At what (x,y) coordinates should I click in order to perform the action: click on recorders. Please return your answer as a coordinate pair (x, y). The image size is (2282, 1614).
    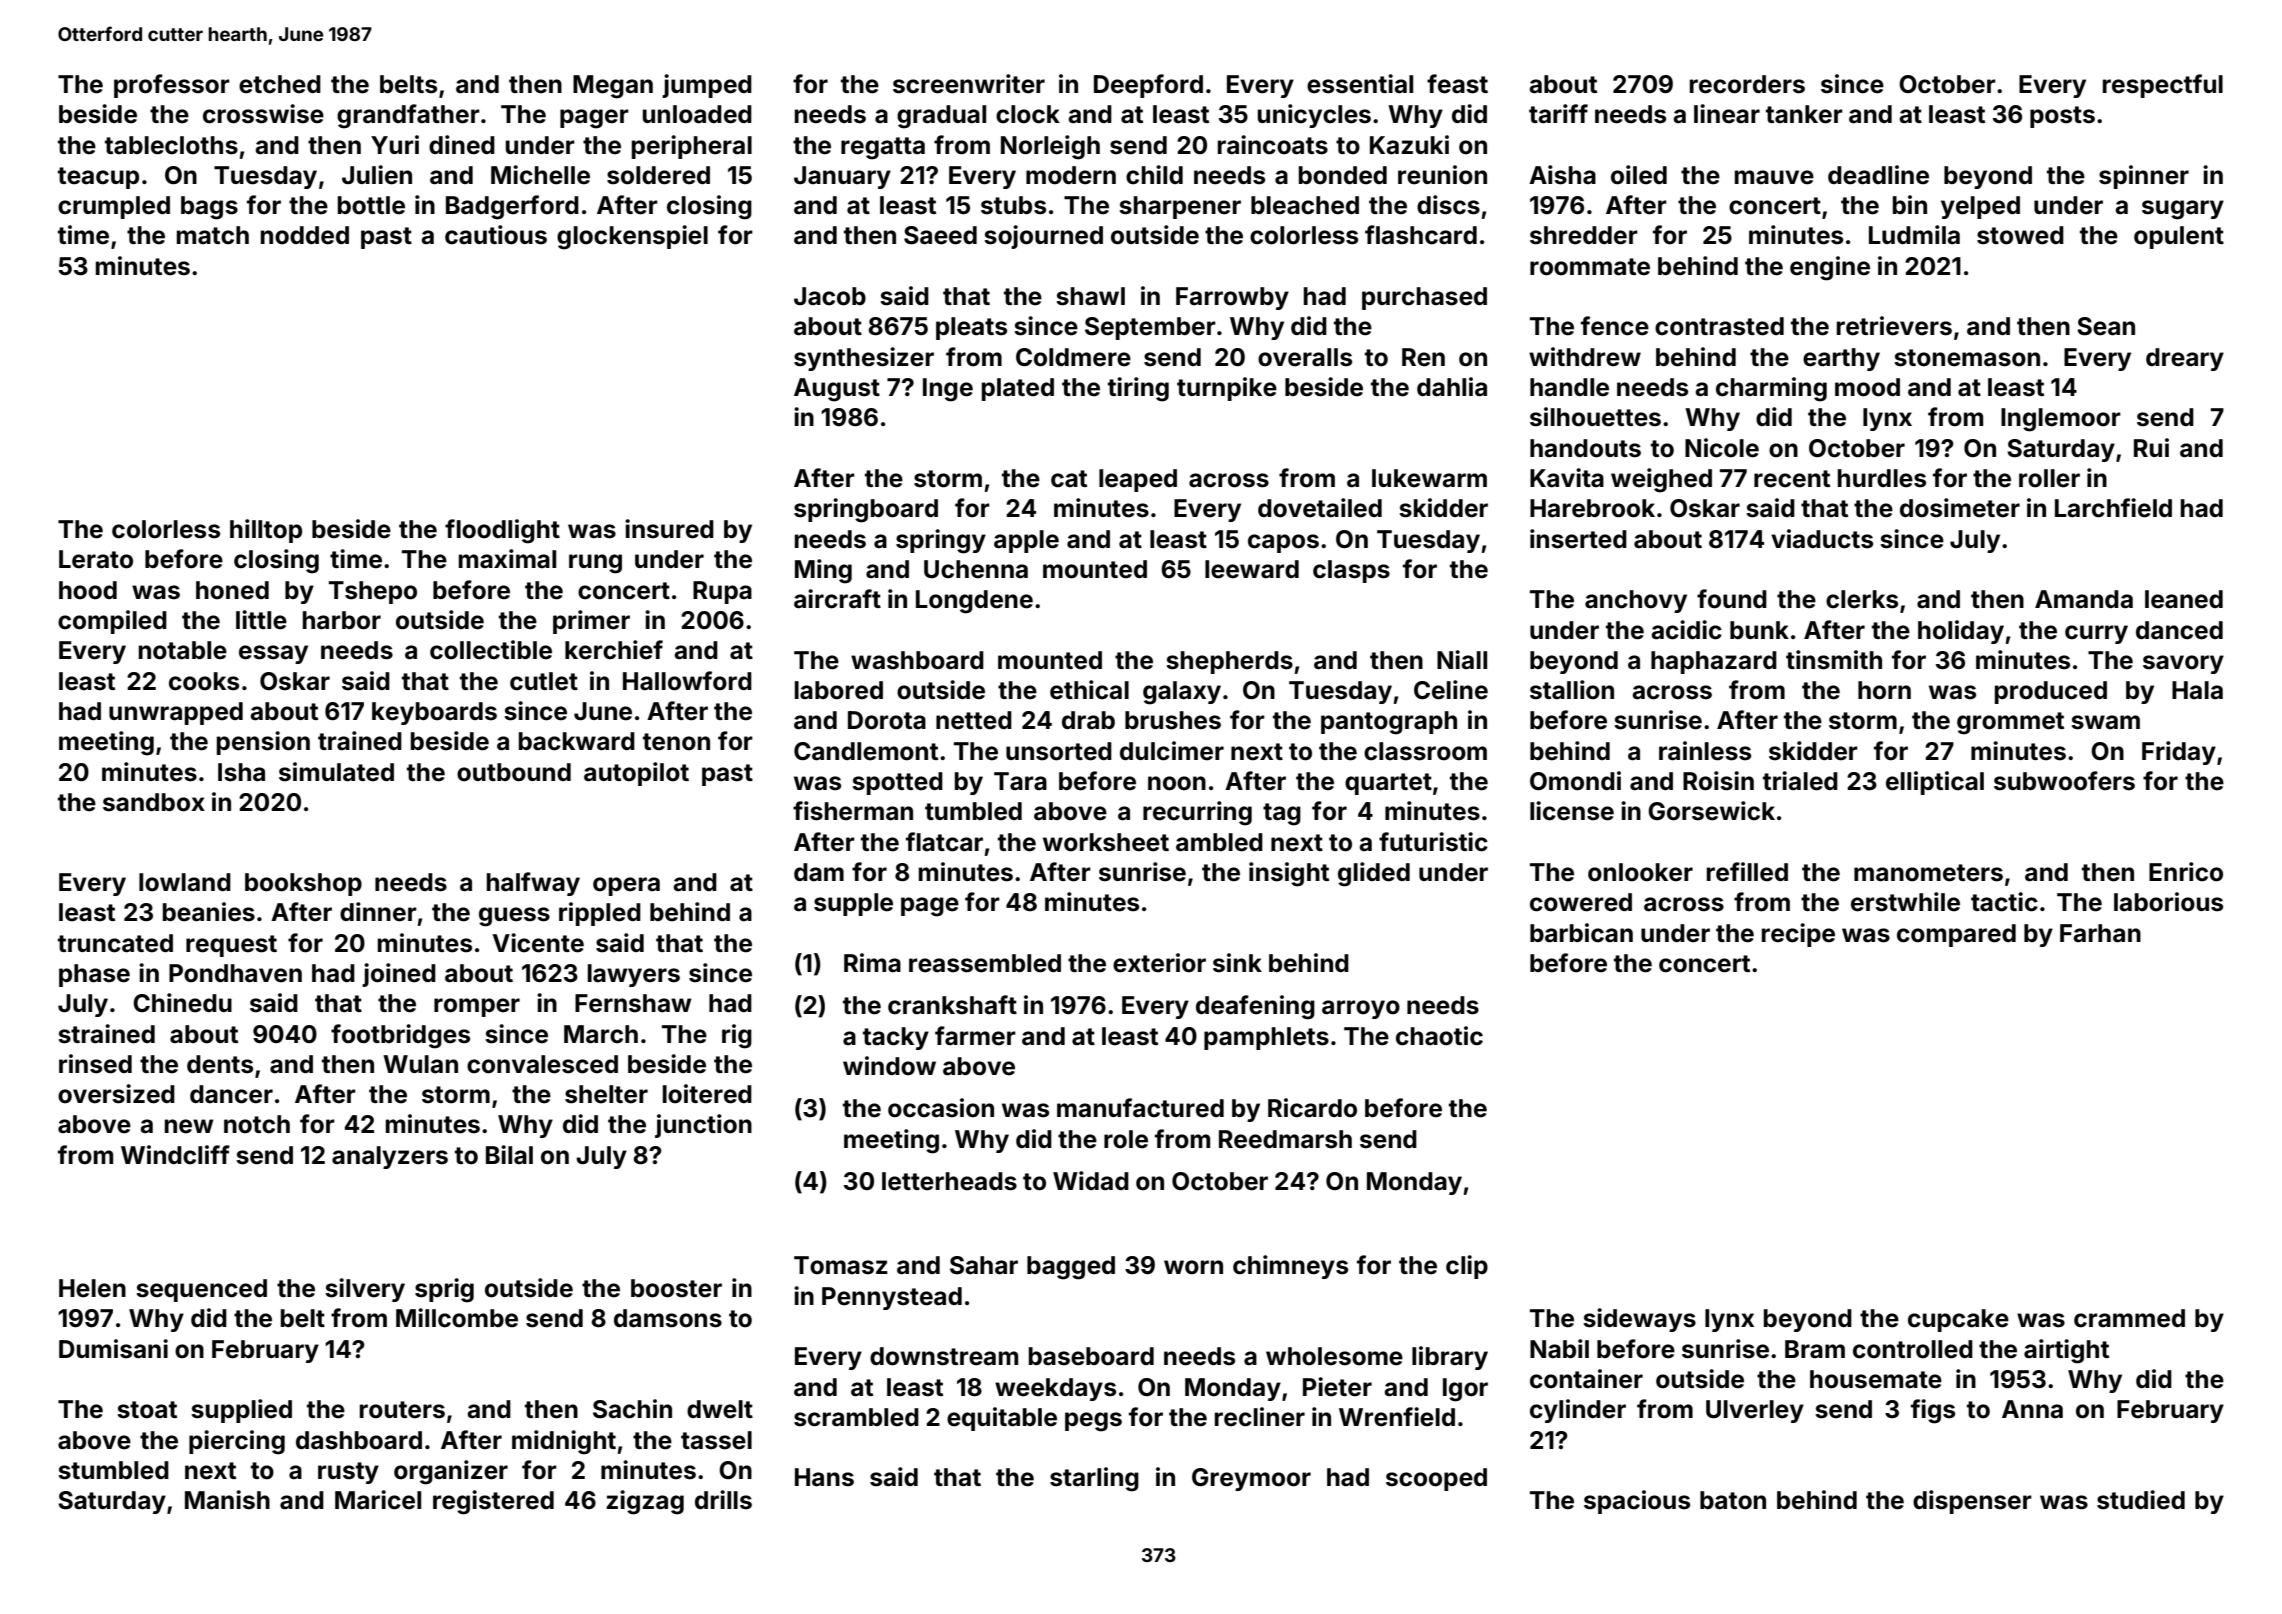
    Looking at the image, I should click on (1747, 84).
